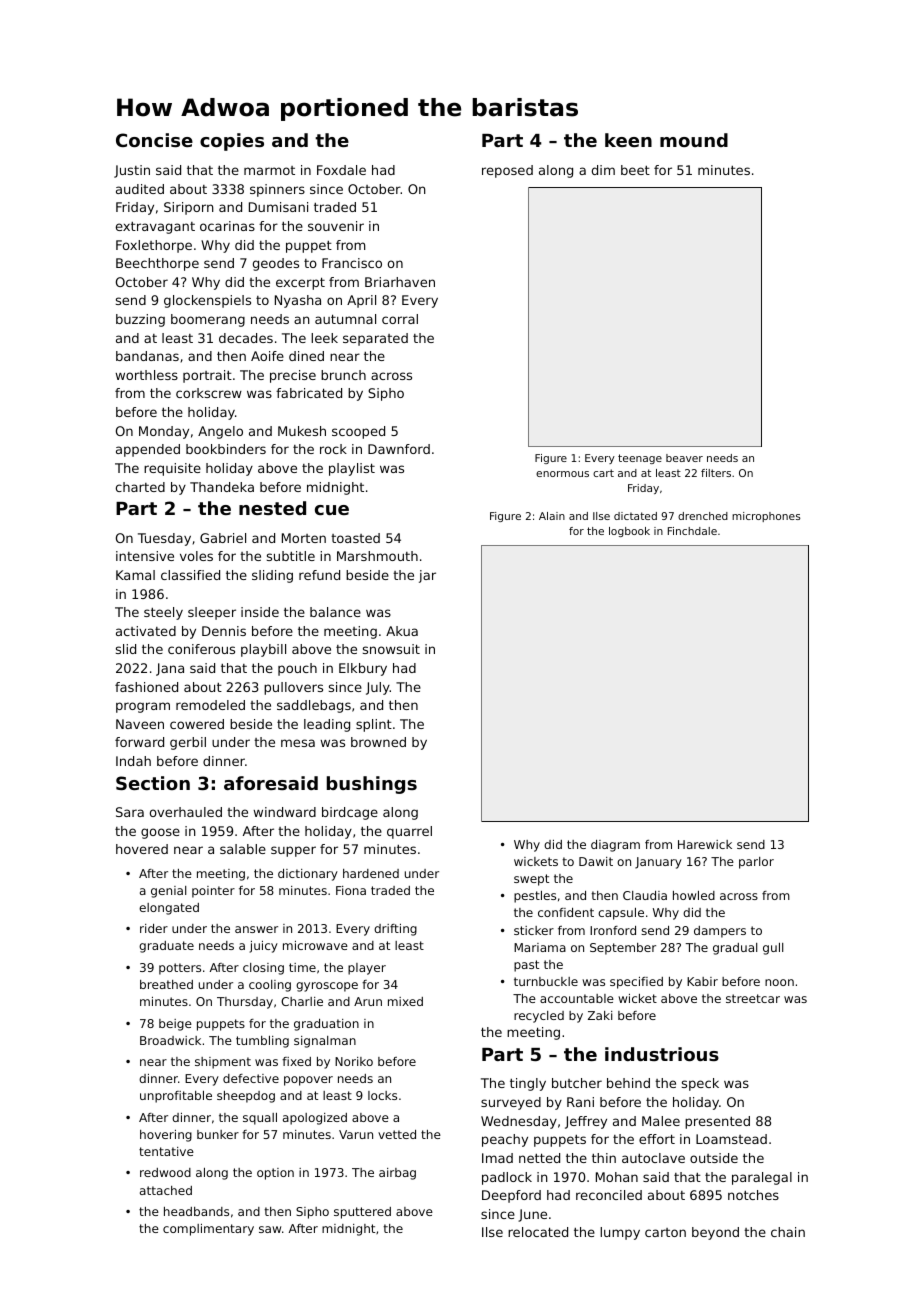  Describe the element at coordinates (753, 998) in the screenshot. I see `streetcar` at that location.
